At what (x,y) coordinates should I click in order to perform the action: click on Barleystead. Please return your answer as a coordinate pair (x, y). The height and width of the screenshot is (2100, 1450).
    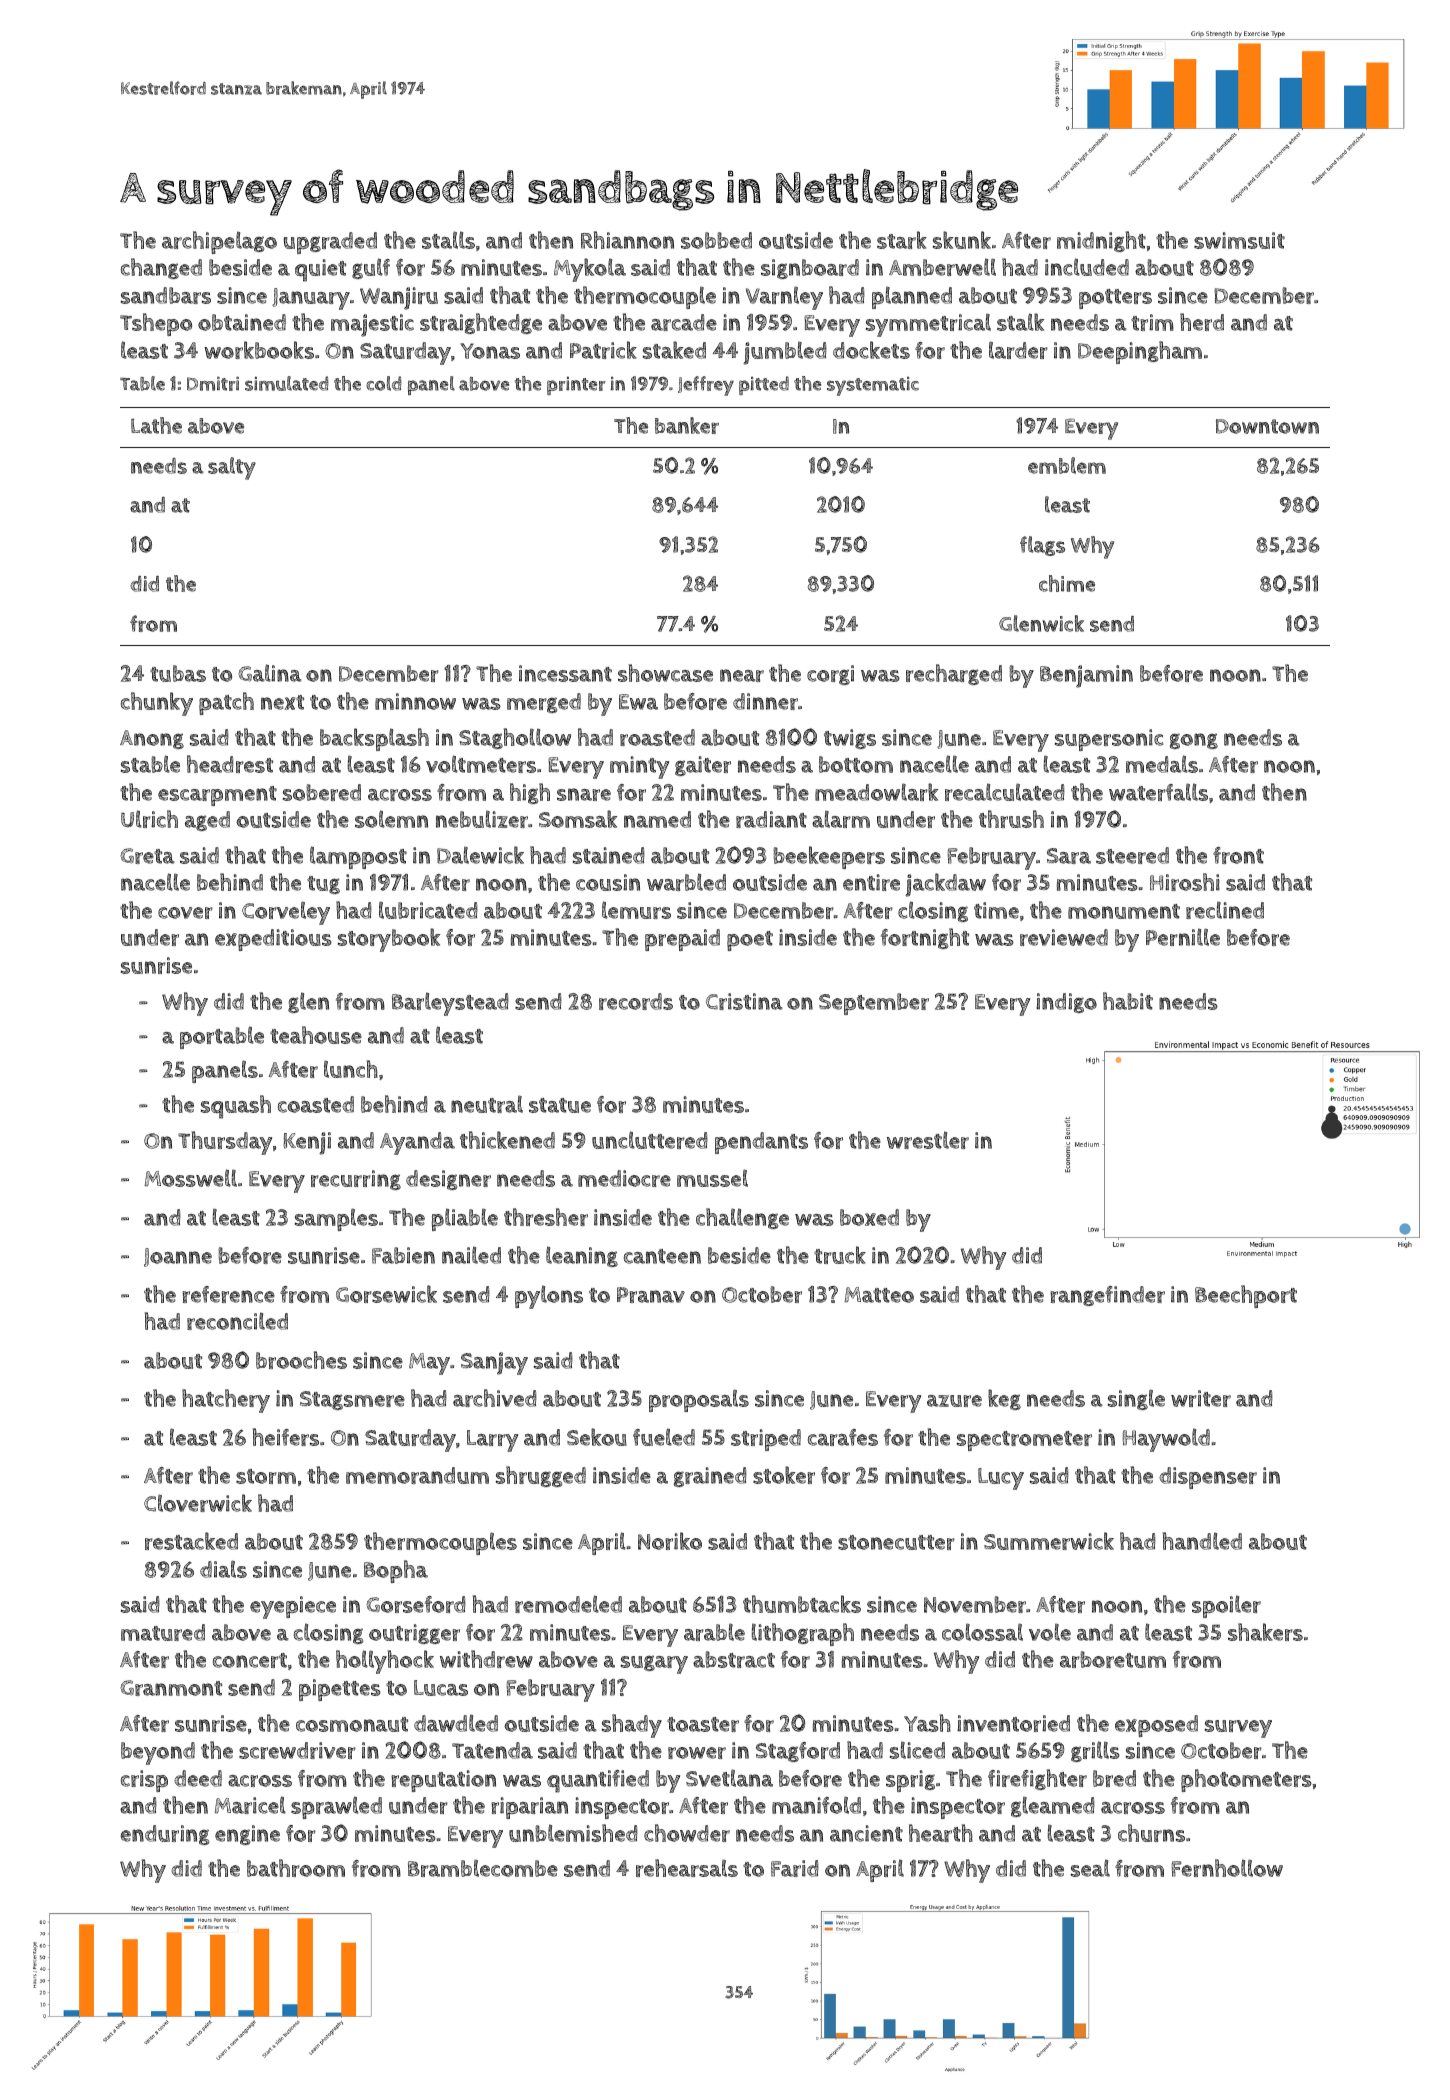
    Looking at the image, I should click on (450, 1004).
